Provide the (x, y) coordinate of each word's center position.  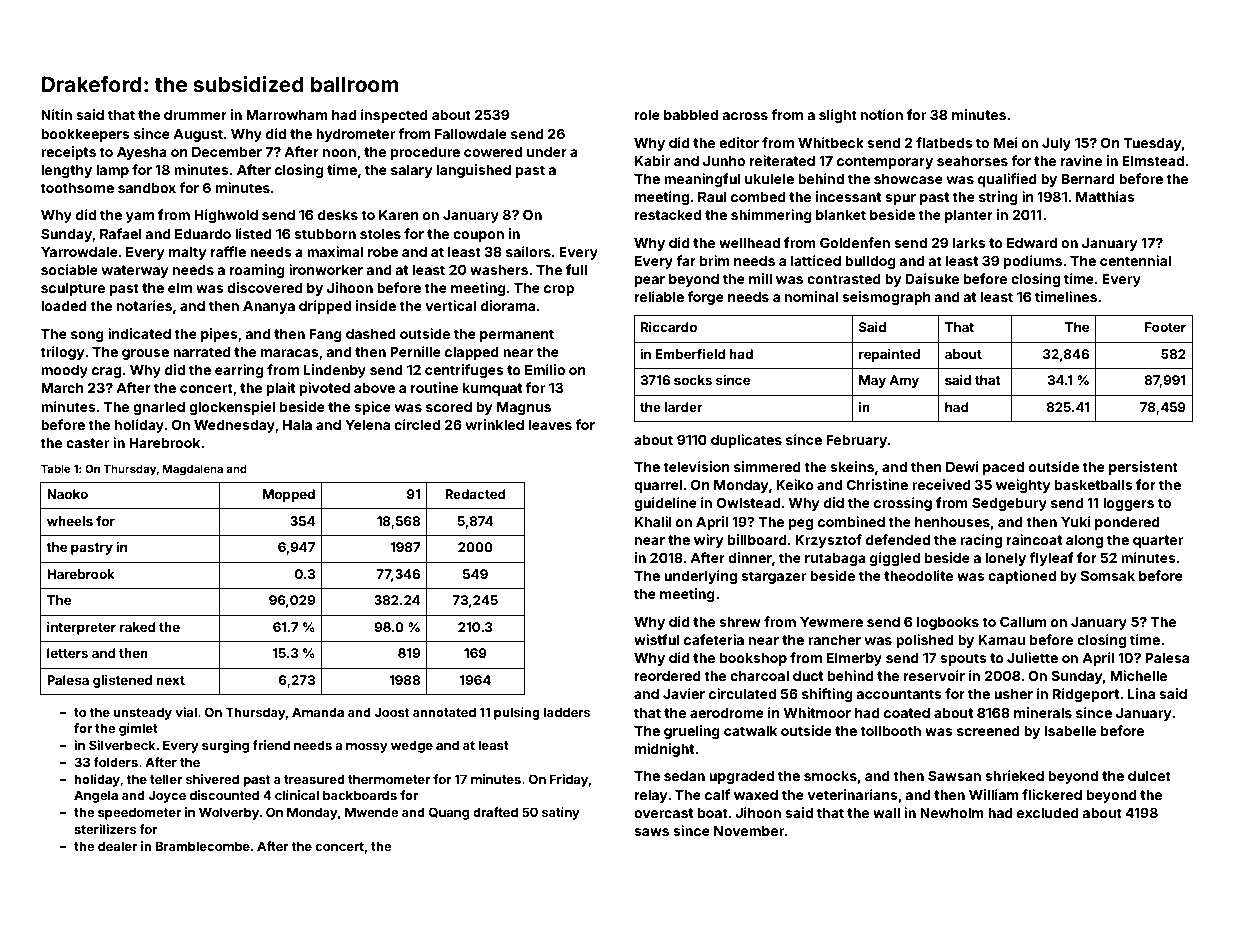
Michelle (1138, 675)
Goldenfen (855, 242)
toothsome (77, 188)
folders (115, 762)
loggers (1128, 504)
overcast (663, 813)
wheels (70, 521)
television (696, 466)
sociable (69, 269)
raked (138, 627)
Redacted (475, 494)
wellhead (749, 243)
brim (715, 260)
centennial (1135, 260)
